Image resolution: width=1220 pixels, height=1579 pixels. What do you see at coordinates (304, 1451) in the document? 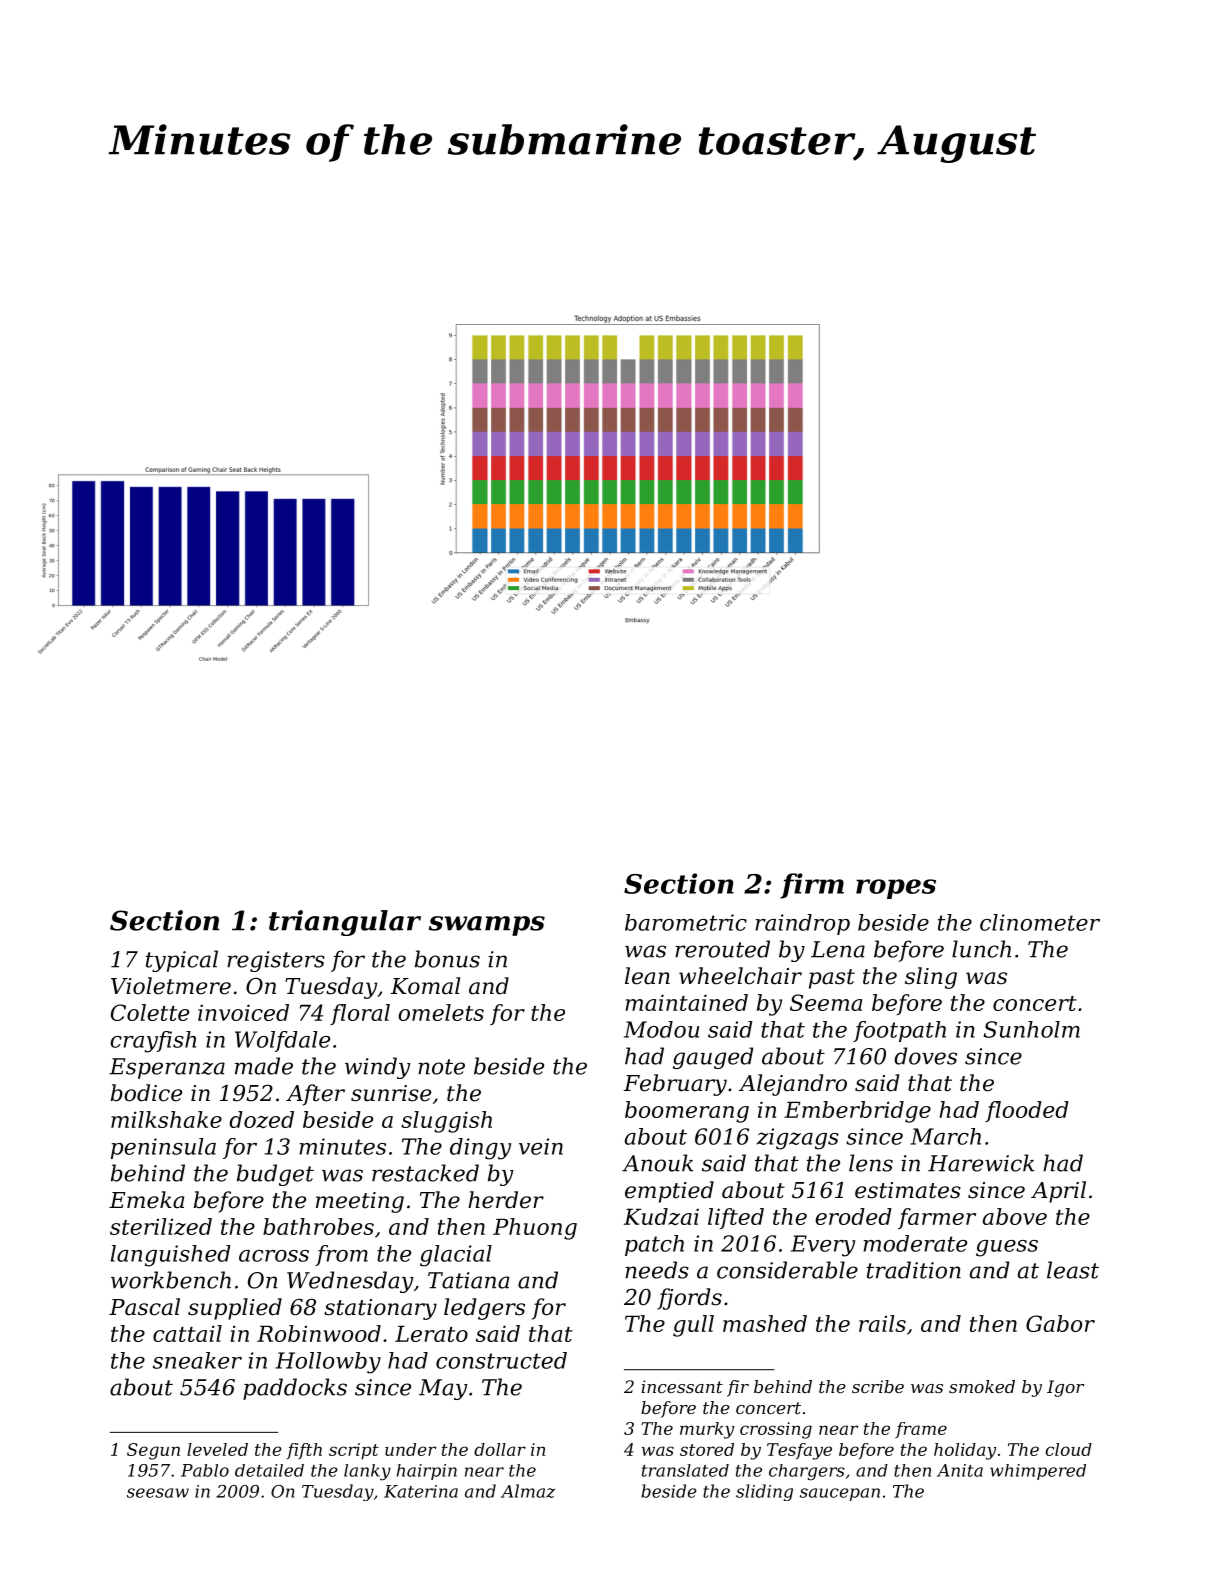
I see `fifth` at bounding box center [304, 1451].
